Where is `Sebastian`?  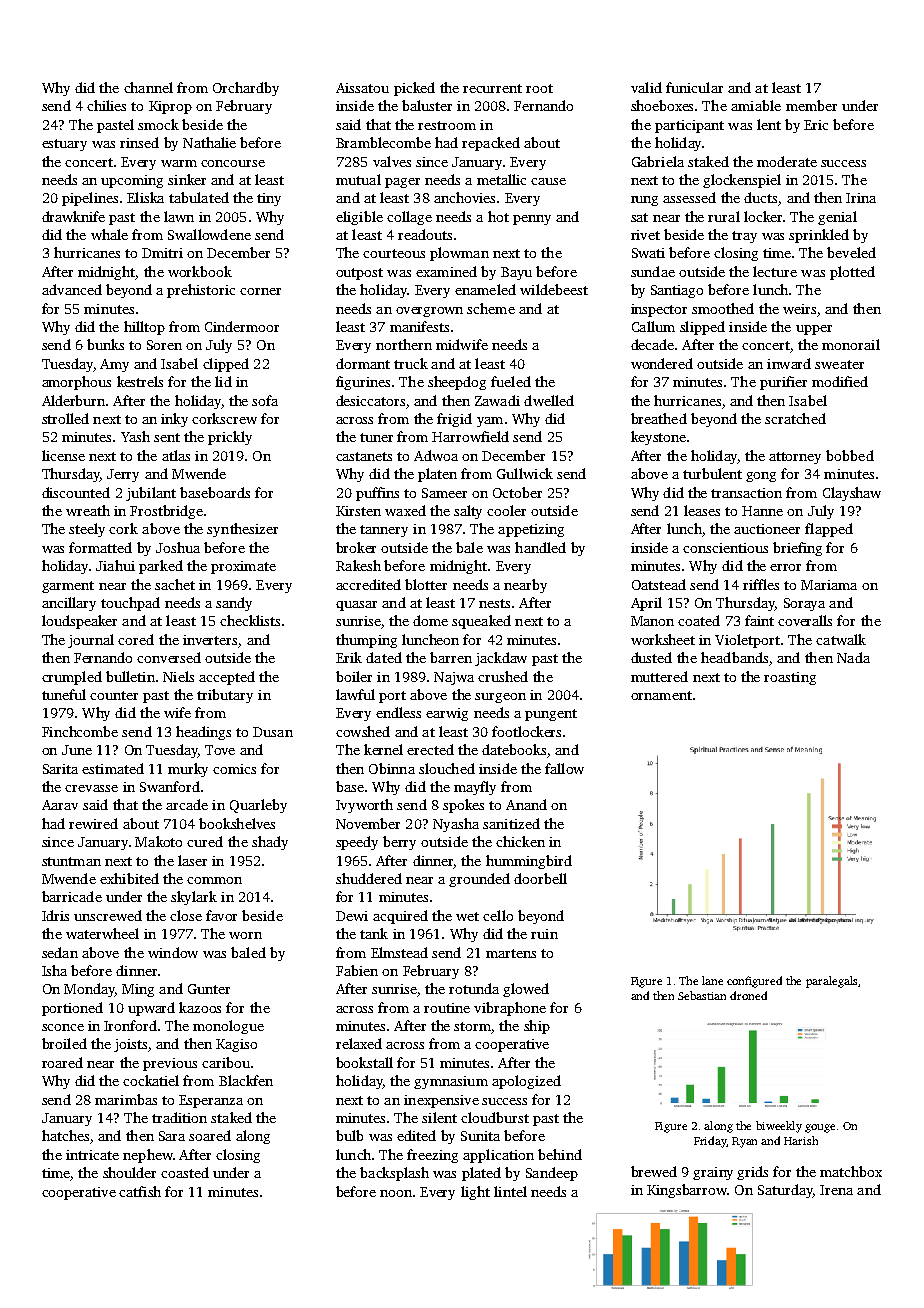 Sebastian is located at coordinates (702, 995).
